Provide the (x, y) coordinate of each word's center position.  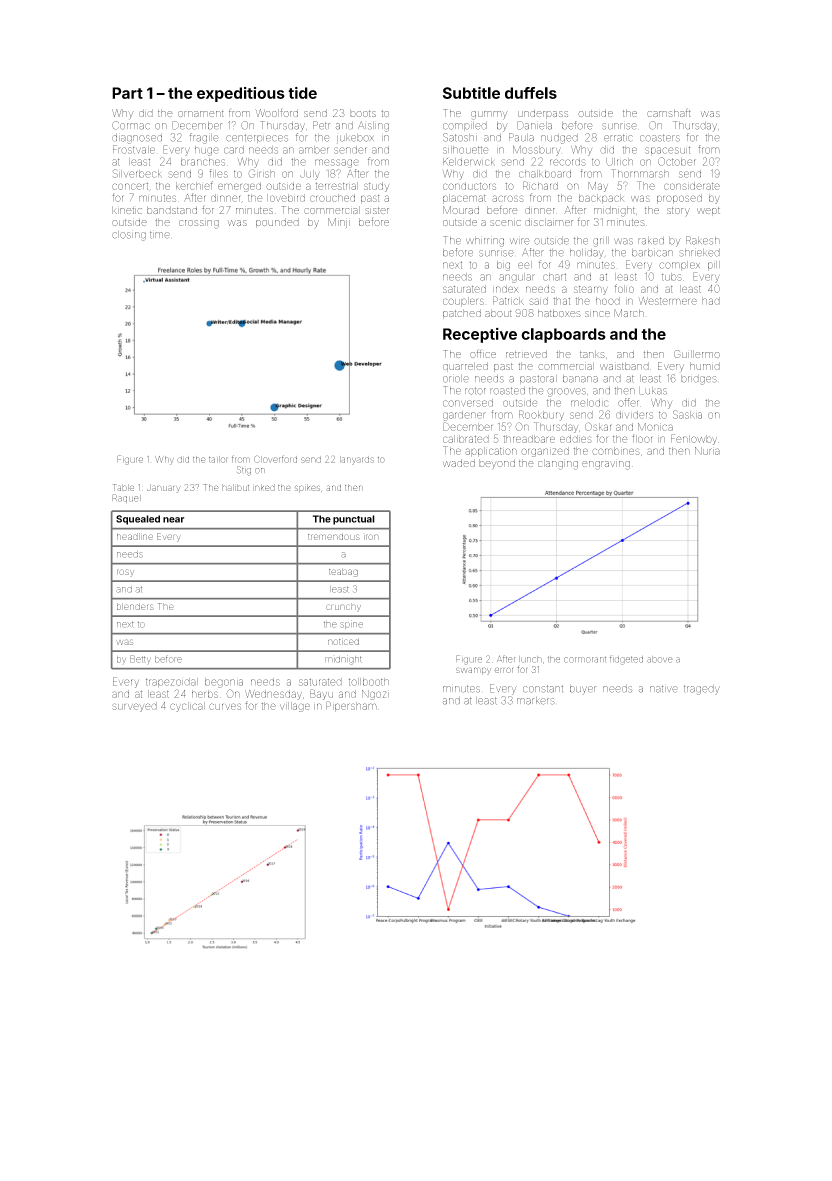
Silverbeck (137, 173)
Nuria (707, 451)
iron (371, 537)
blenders (135, 606)
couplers (463, 302)
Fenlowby (694, 439)
